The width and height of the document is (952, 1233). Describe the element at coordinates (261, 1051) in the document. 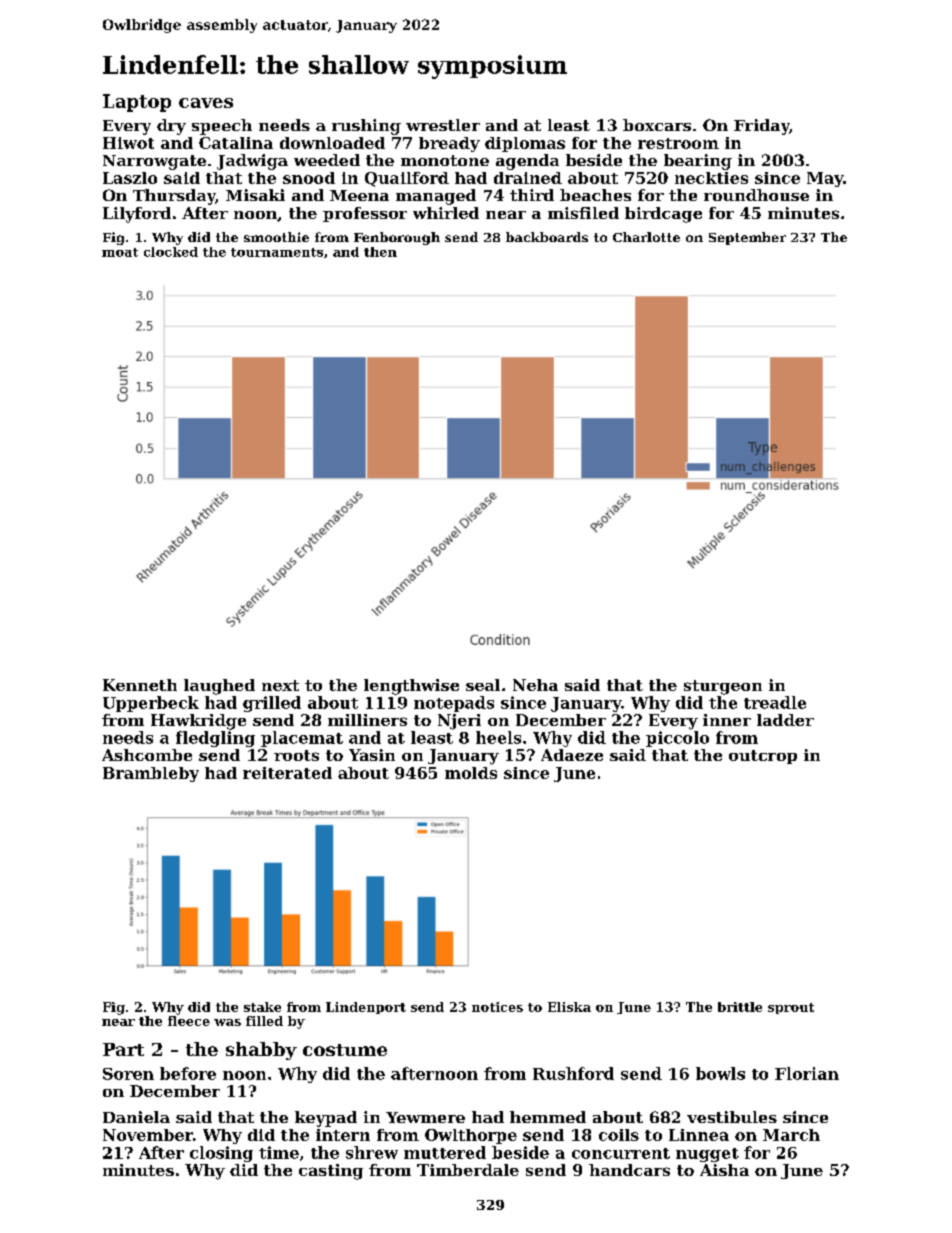

I see `shabby` at that location.
